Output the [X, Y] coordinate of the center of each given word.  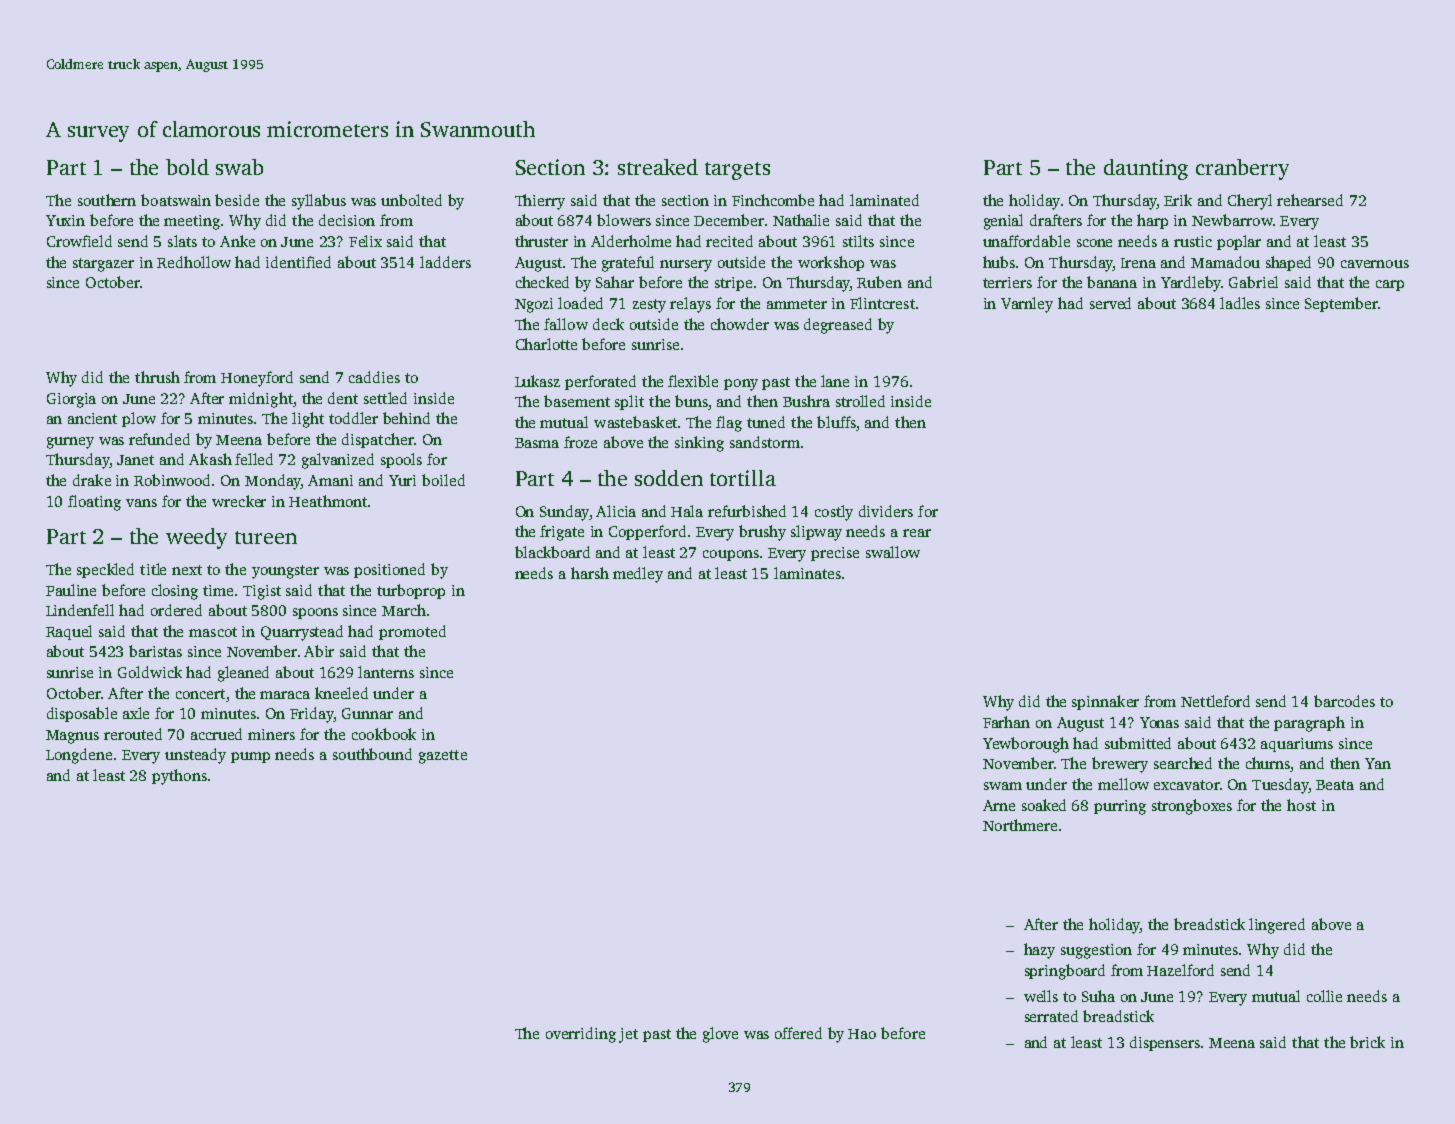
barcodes [1344, 701]
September [1341, 304]
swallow [893, 552]
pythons [179, 777]
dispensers [1165, 1043]
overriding [581, 1035]
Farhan [1006, 722]
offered [798, 1033]
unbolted [411, 200]
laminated [884, 200]
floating [94, 503]
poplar [1239, 242]
